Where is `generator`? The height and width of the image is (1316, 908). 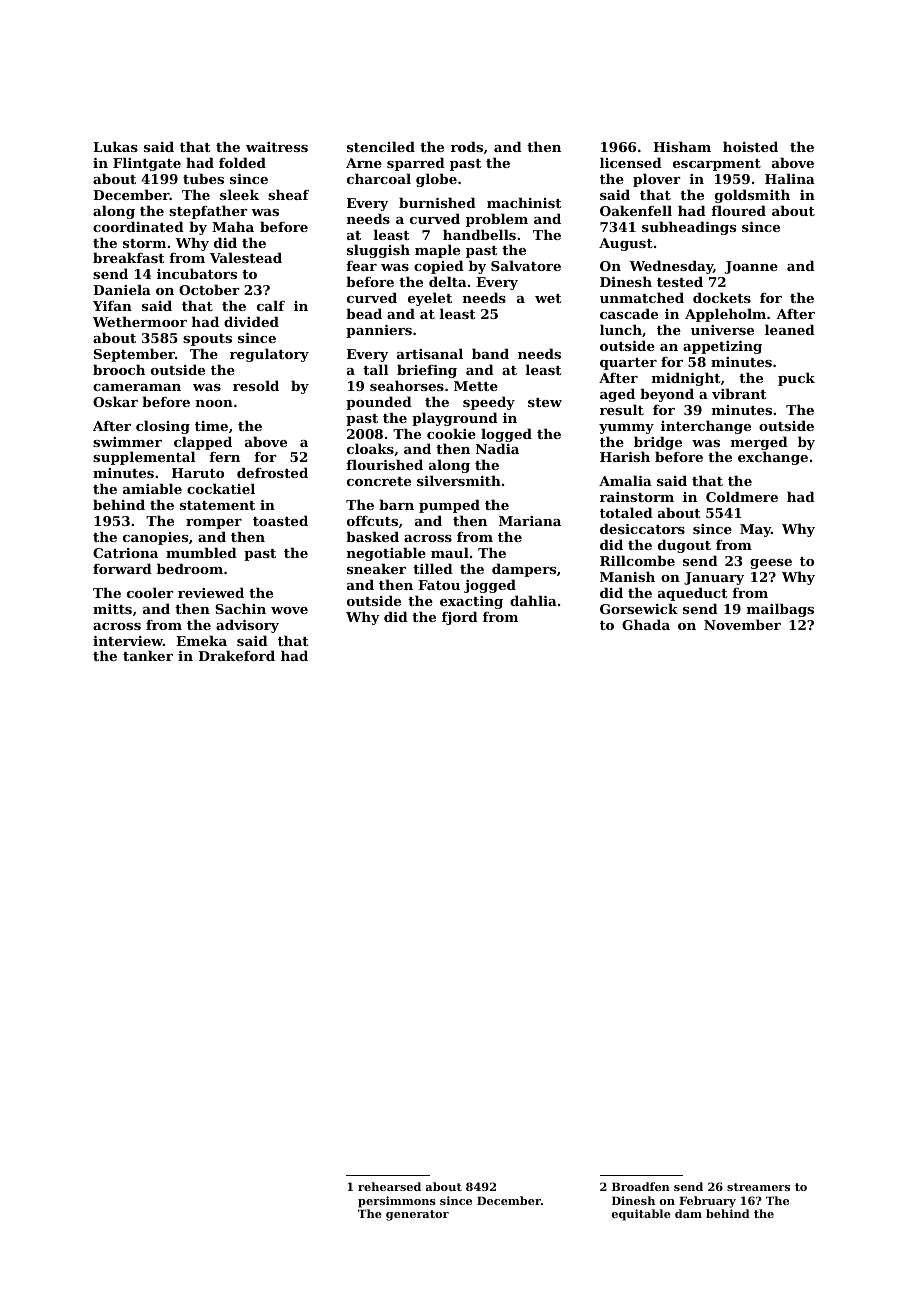
generator is located at coordinates (417, 1215).
